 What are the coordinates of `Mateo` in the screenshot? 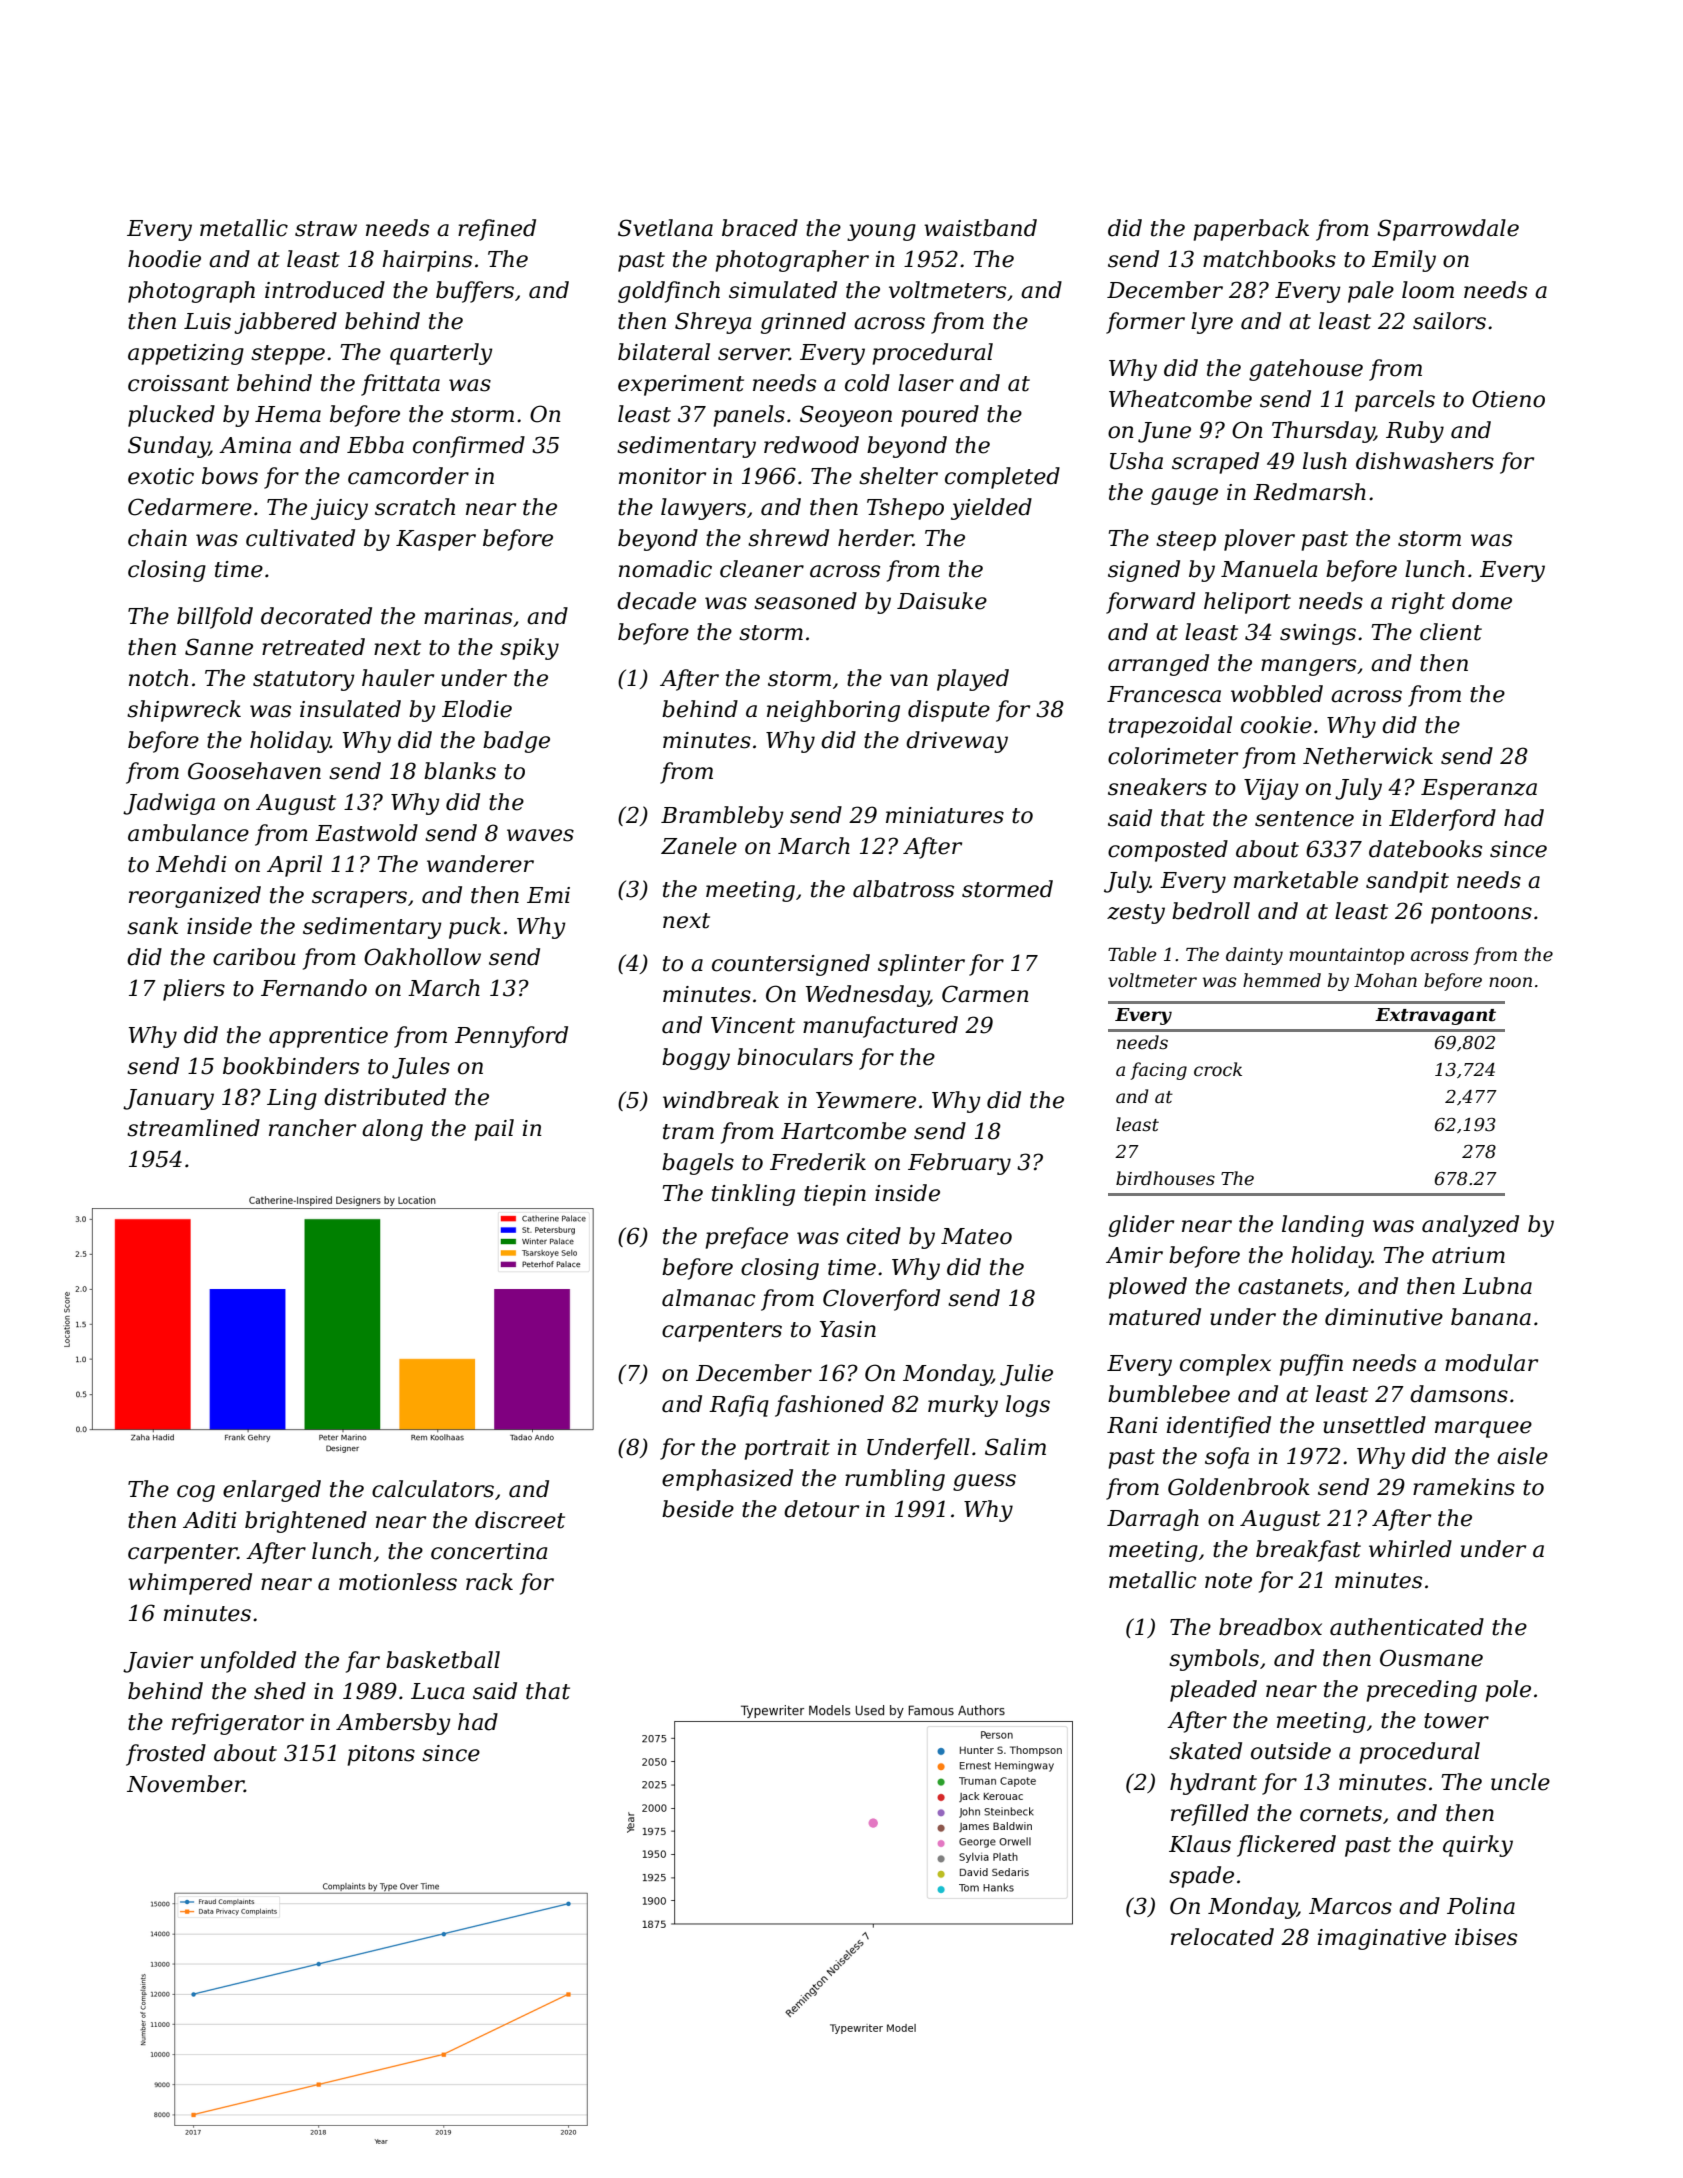 It's located at (976, 1236).
